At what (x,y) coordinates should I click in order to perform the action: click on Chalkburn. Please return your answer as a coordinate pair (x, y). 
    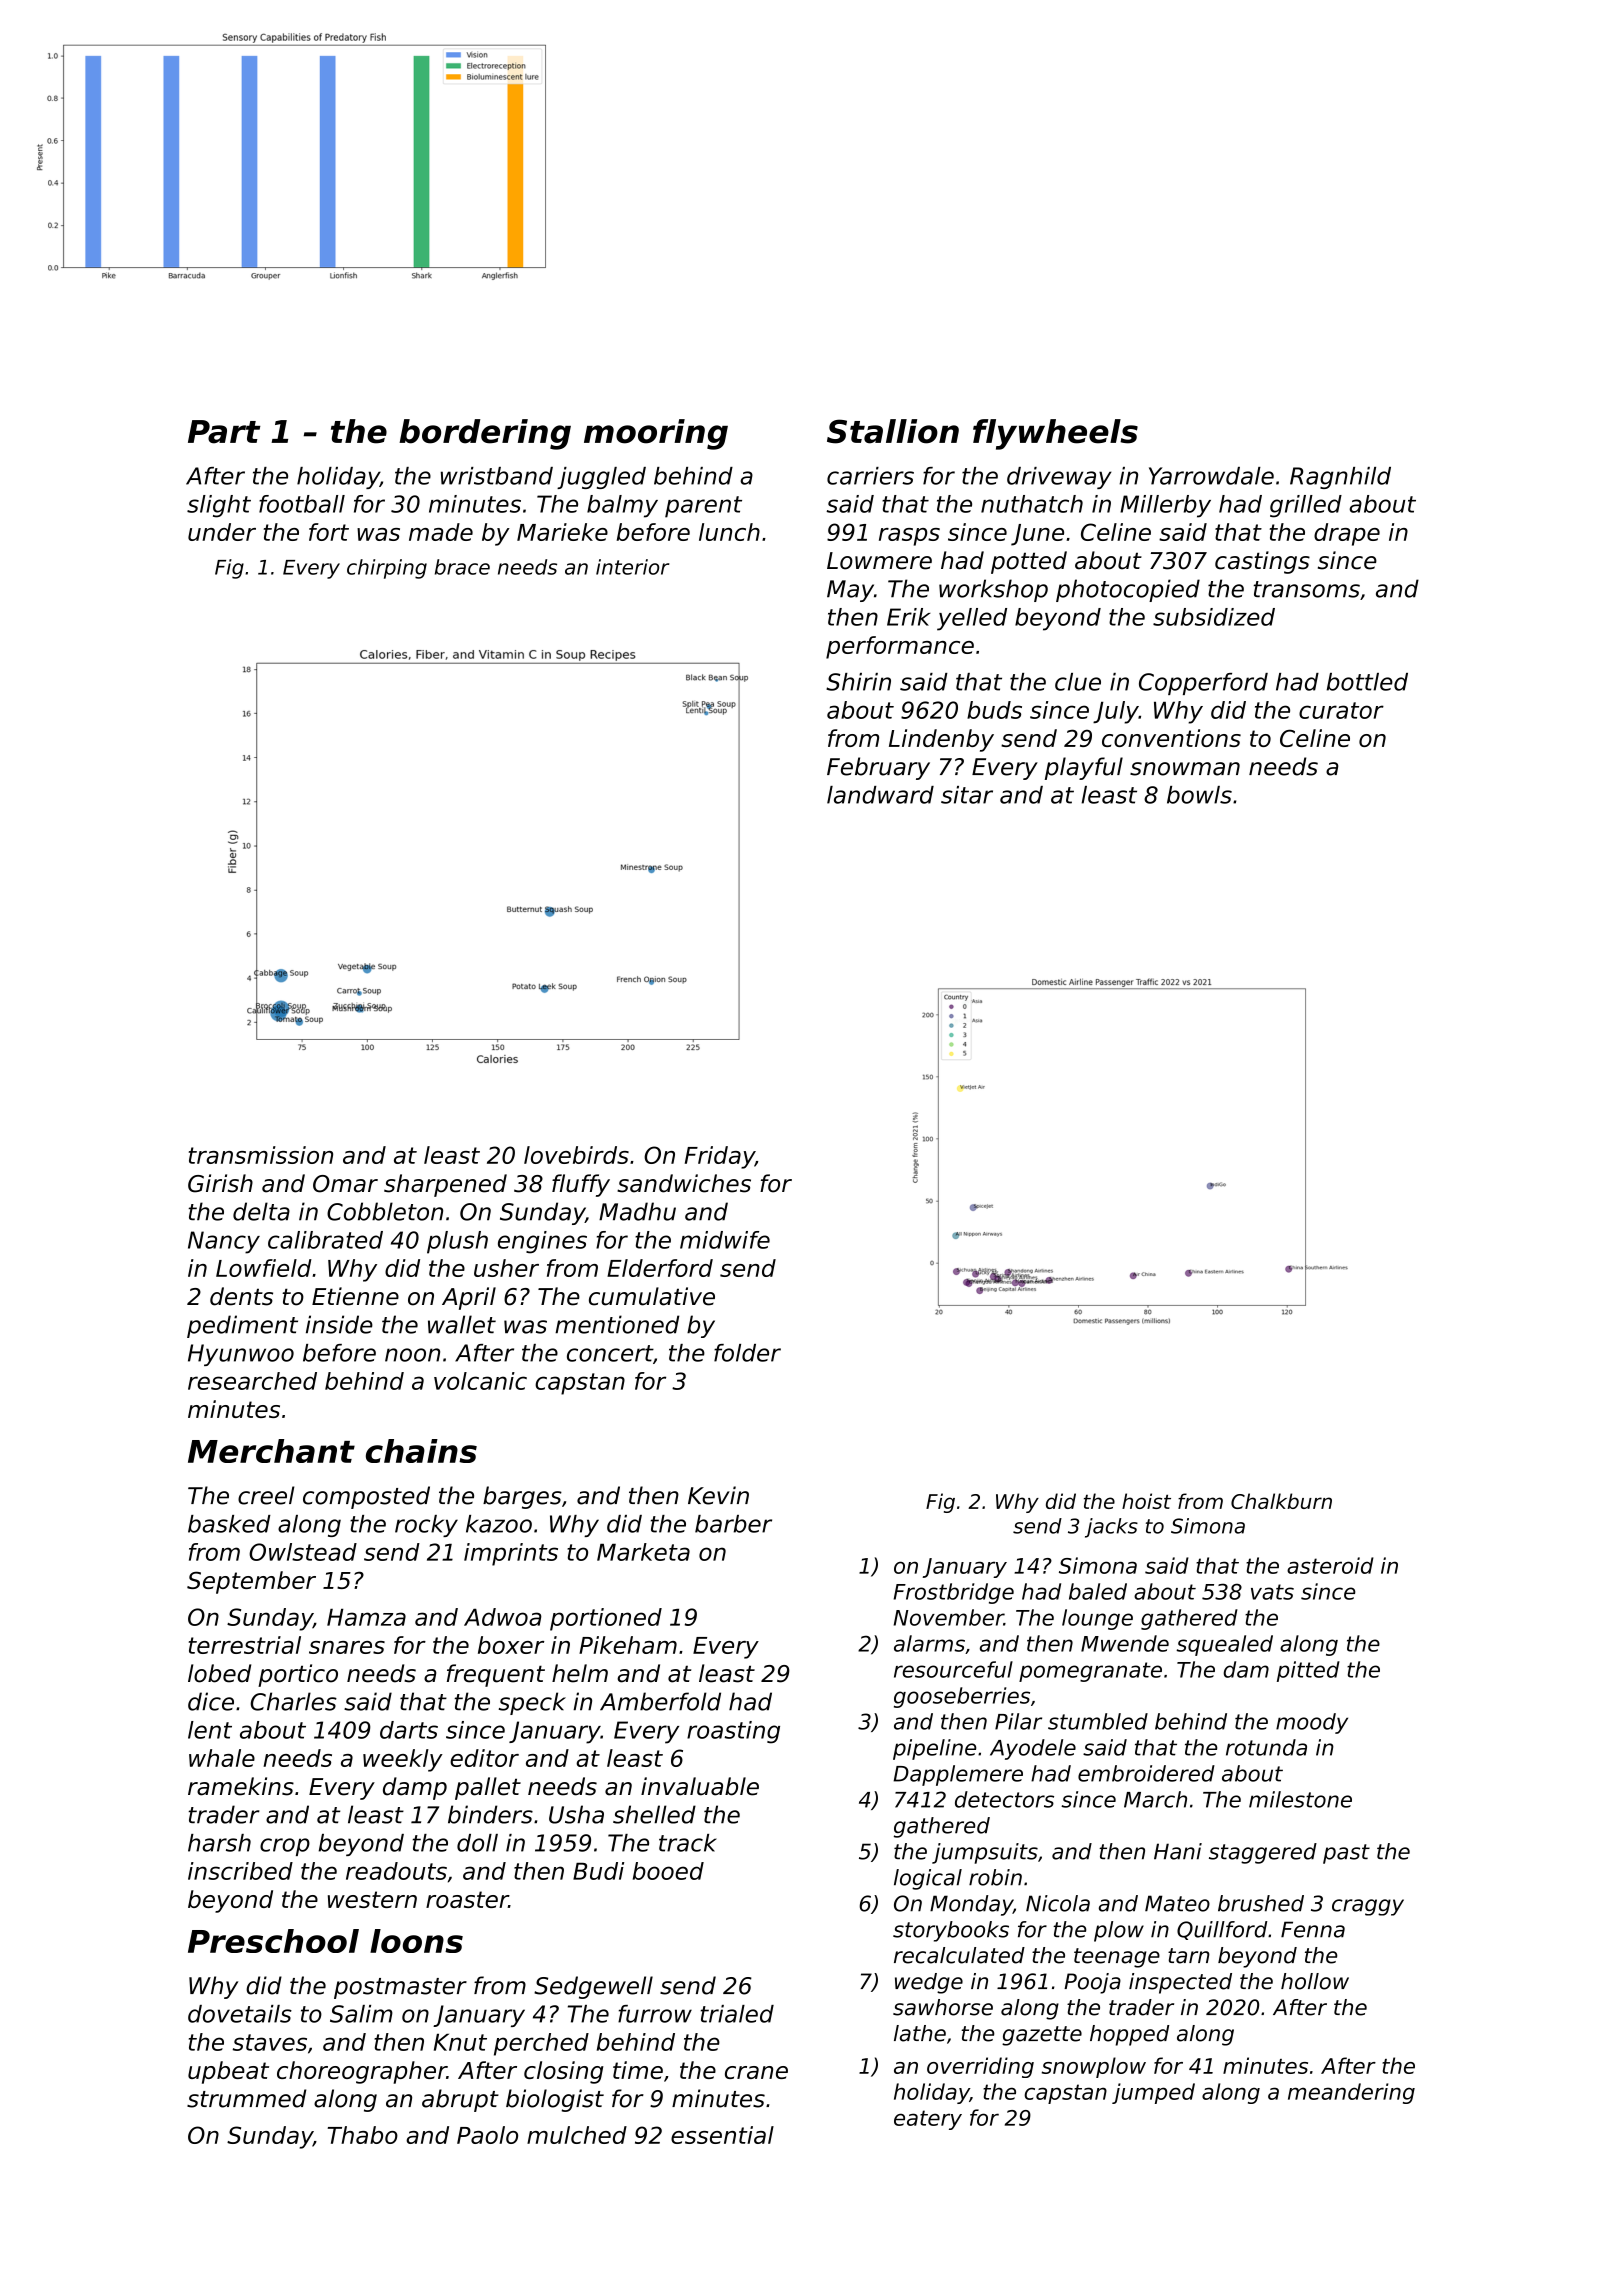
    Looking at the image, I should click on (1281, 1501).
